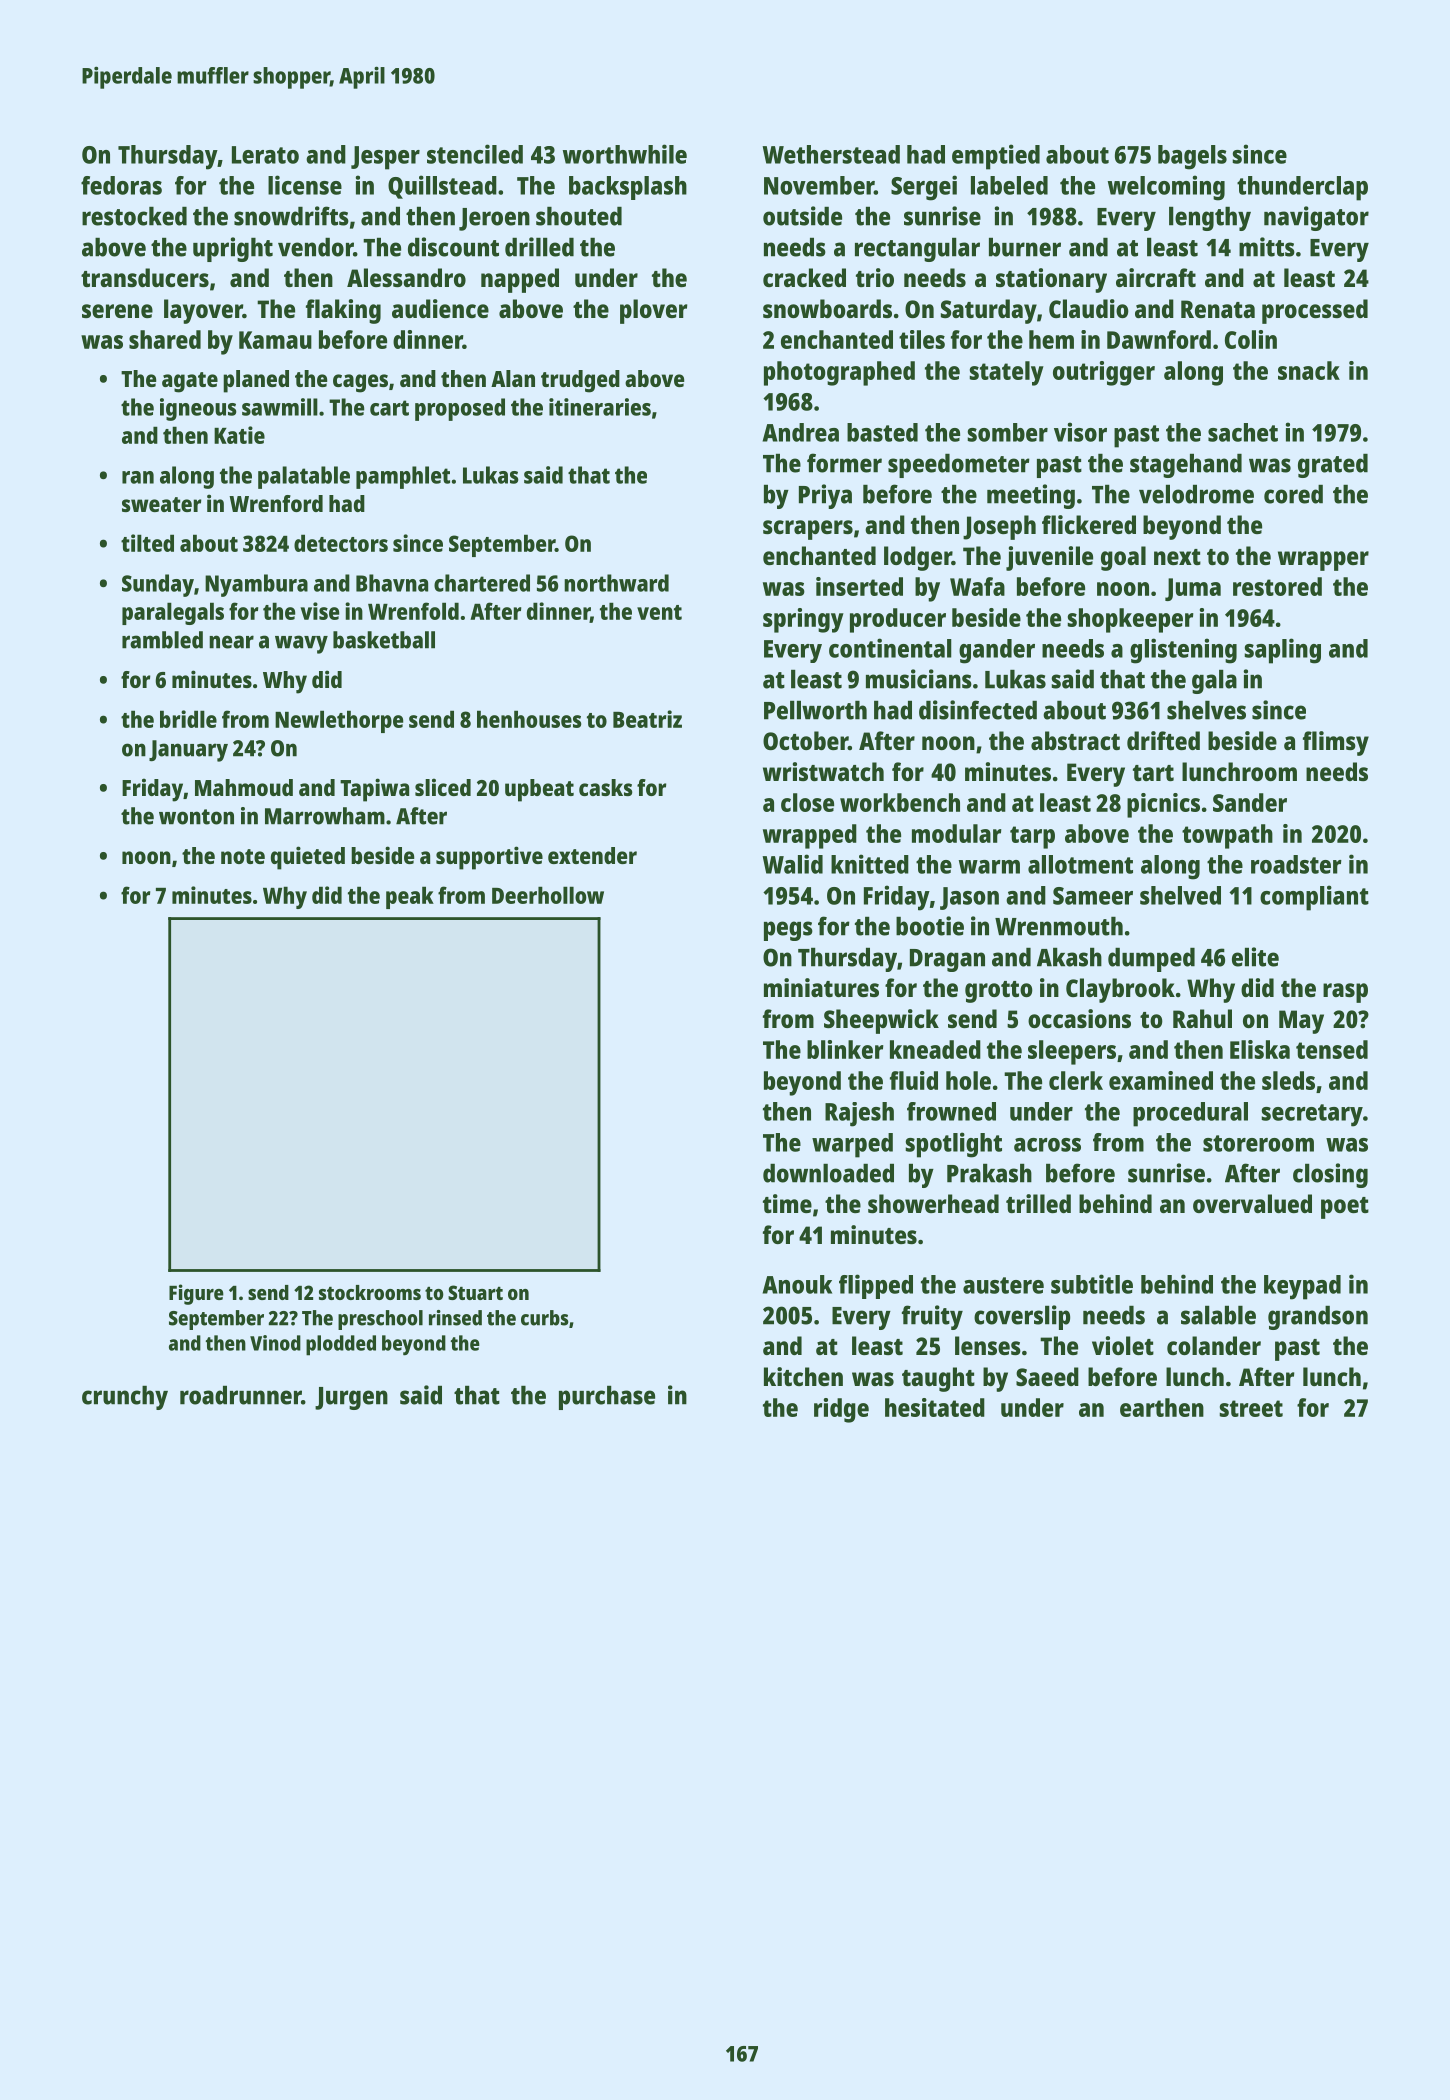 This page has width=1450, height=2100. I want to click on former, so click(844, 463).
